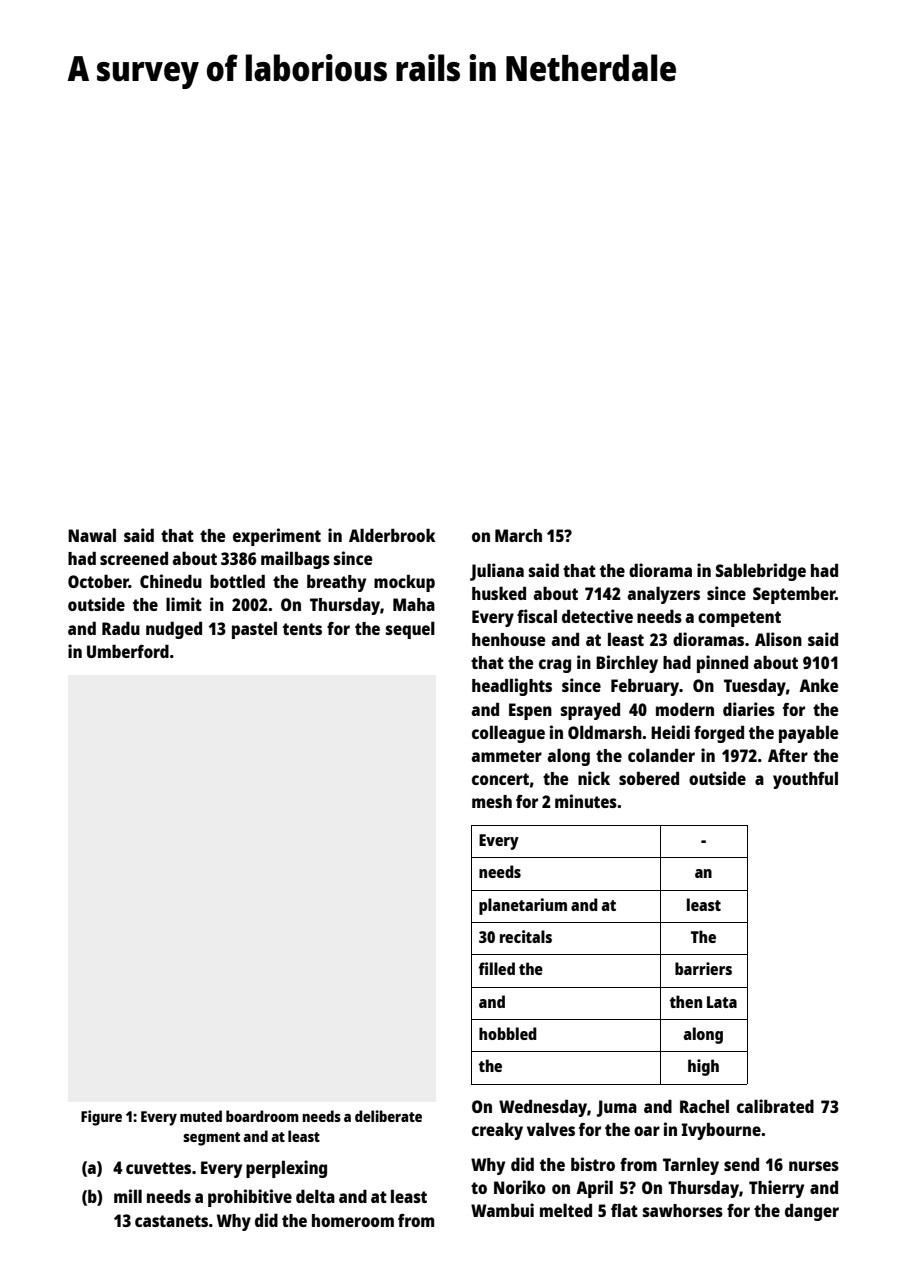  I want to click on perplexing, so click(286, 1169).
